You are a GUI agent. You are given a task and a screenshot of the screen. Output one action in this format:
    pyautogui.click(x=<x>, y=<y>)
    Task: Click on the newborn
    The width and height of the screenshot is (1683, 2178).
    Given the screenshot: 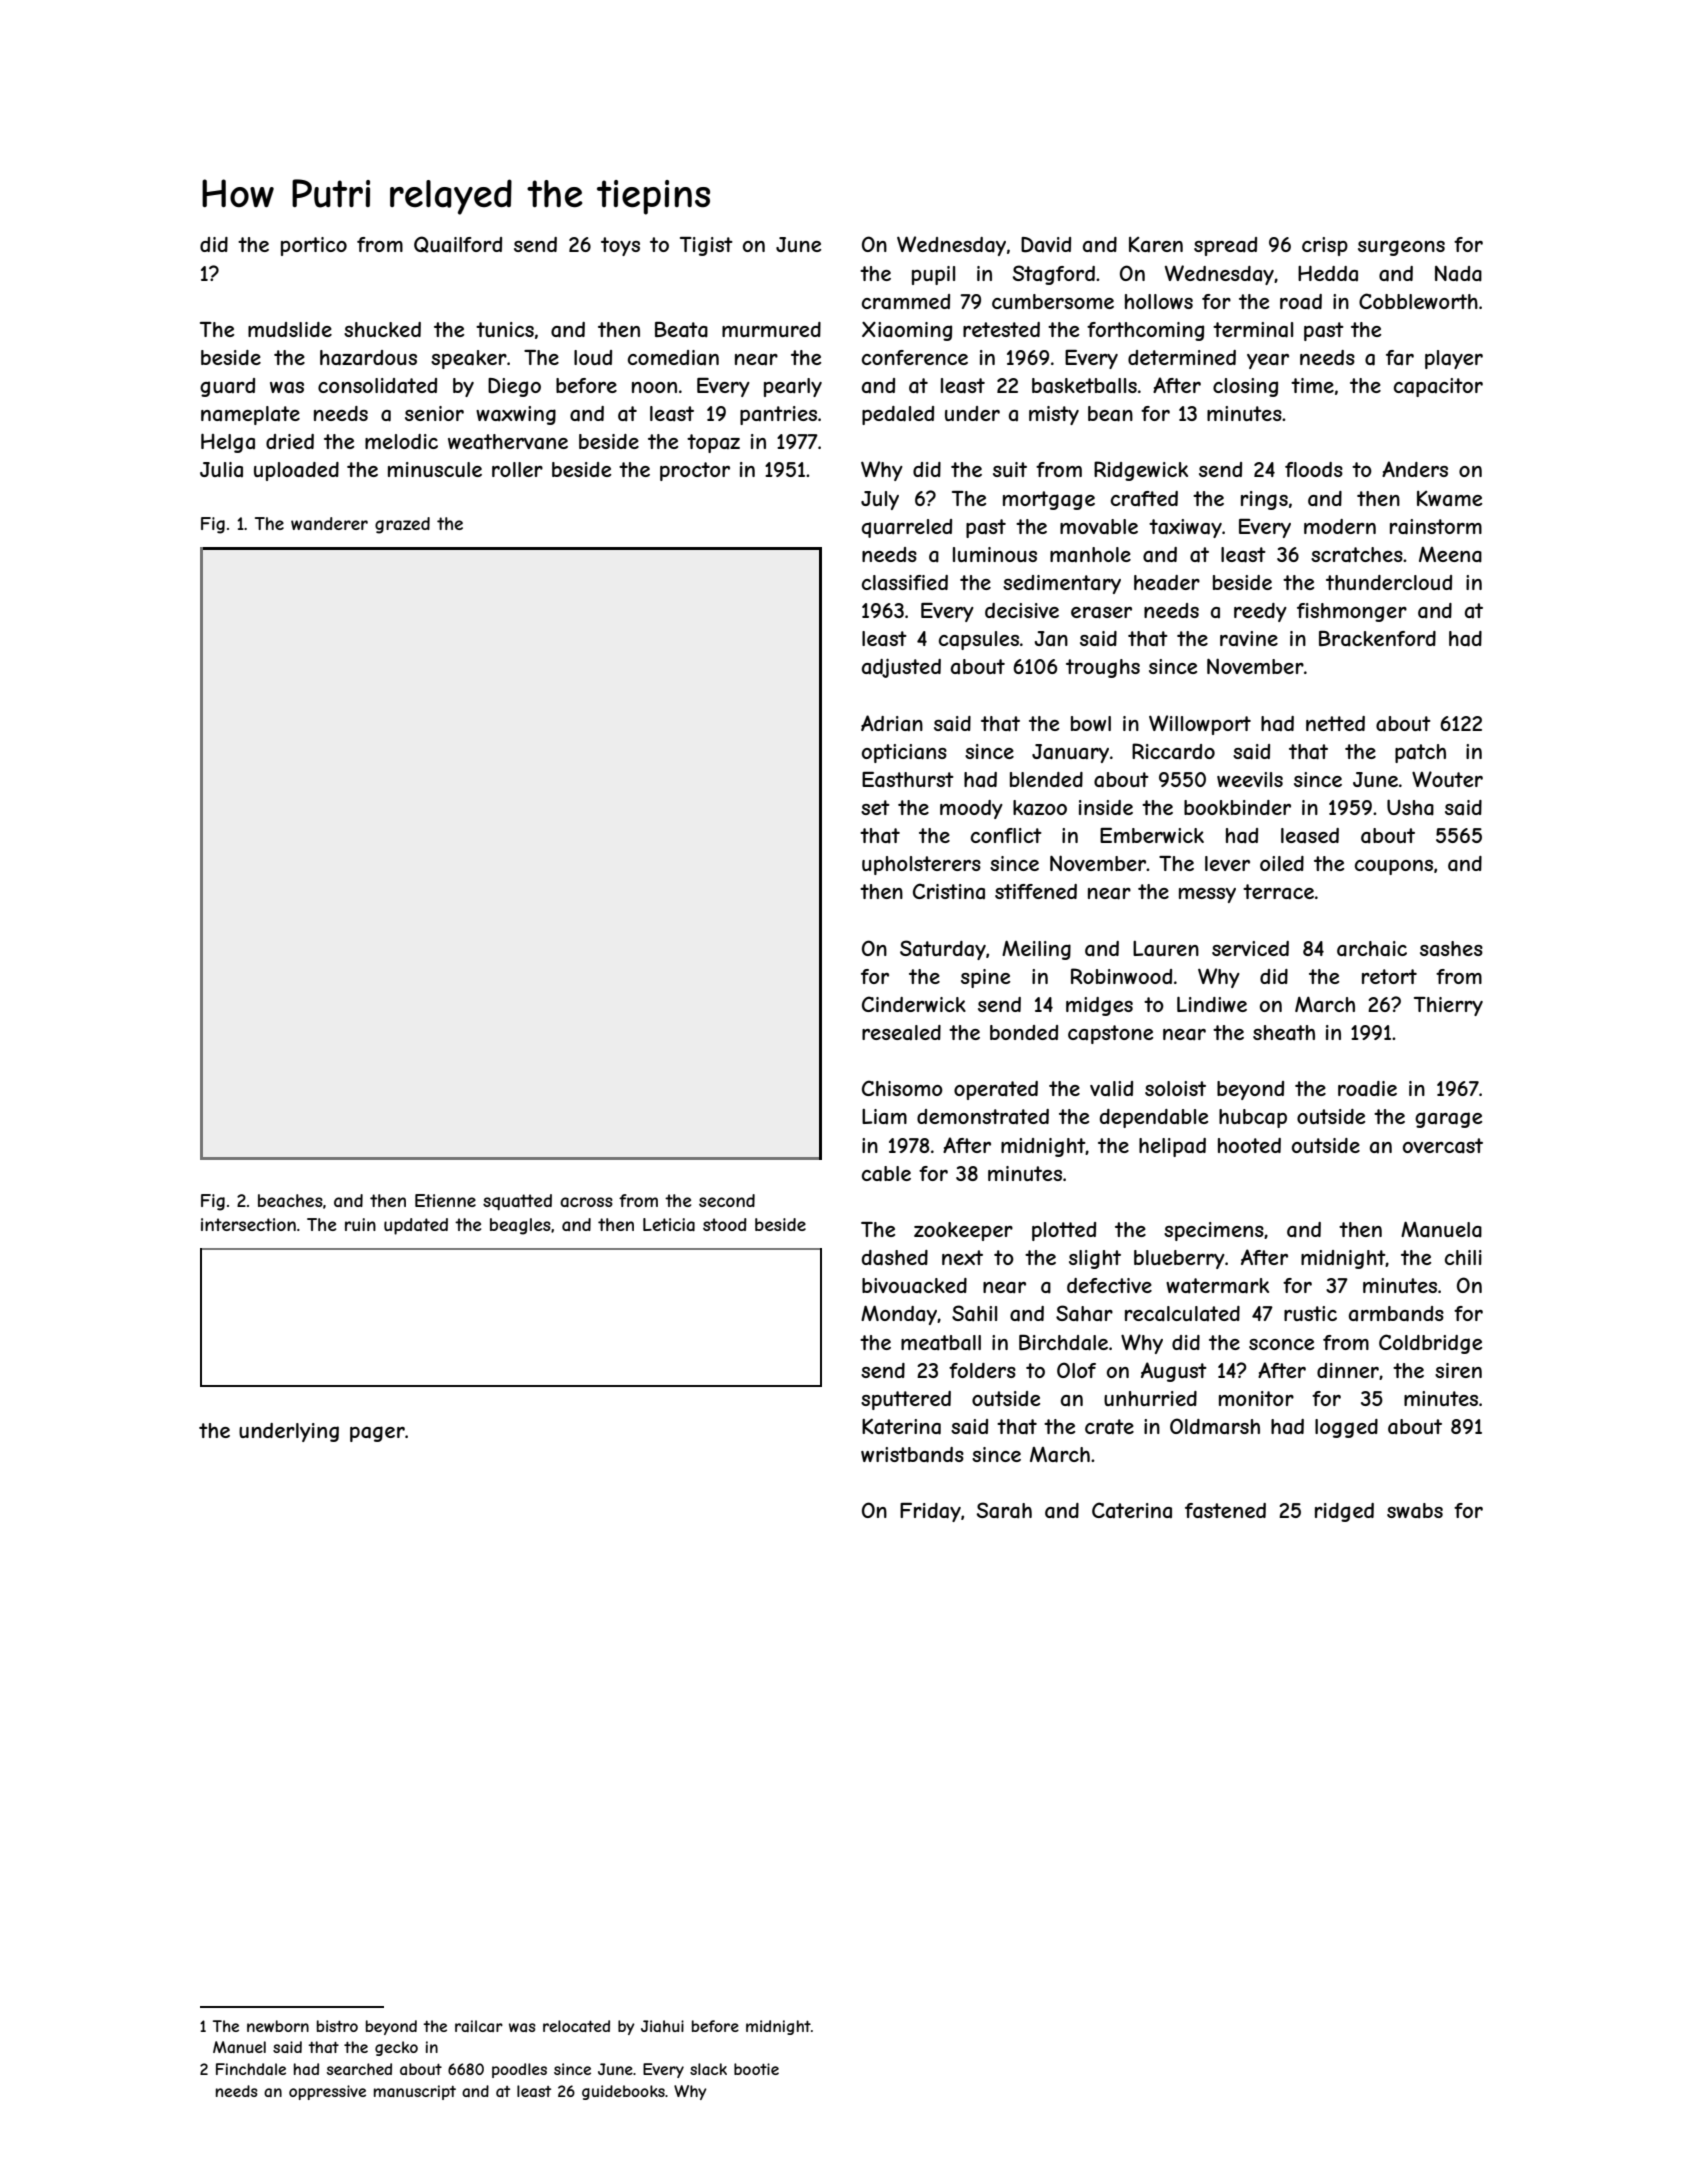 What is the action you would take?
    pyautogui.click(x=278, y=2026)
